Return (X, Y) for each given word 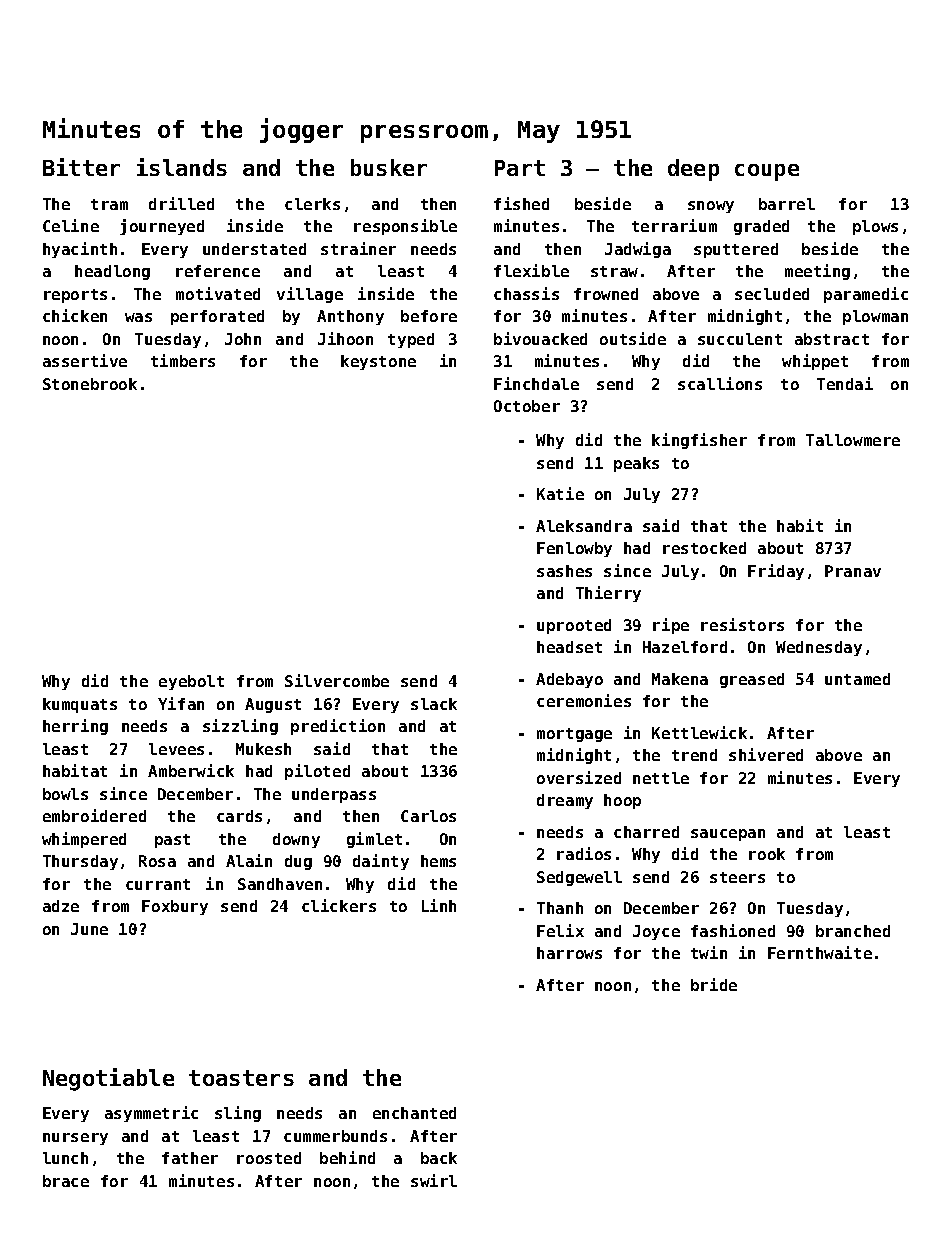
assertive (85, 360)
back (439, 1158)
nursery (75, 1139)
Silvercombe (337, 680)
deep (693, 170)
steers (737, 877)
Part (520, 168)
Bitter (81, 167)
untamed (857, 679)
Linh (439, 905)
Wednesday (819, 648)
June (89, 929)
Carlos (428, 816)
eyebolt (191, 682)
